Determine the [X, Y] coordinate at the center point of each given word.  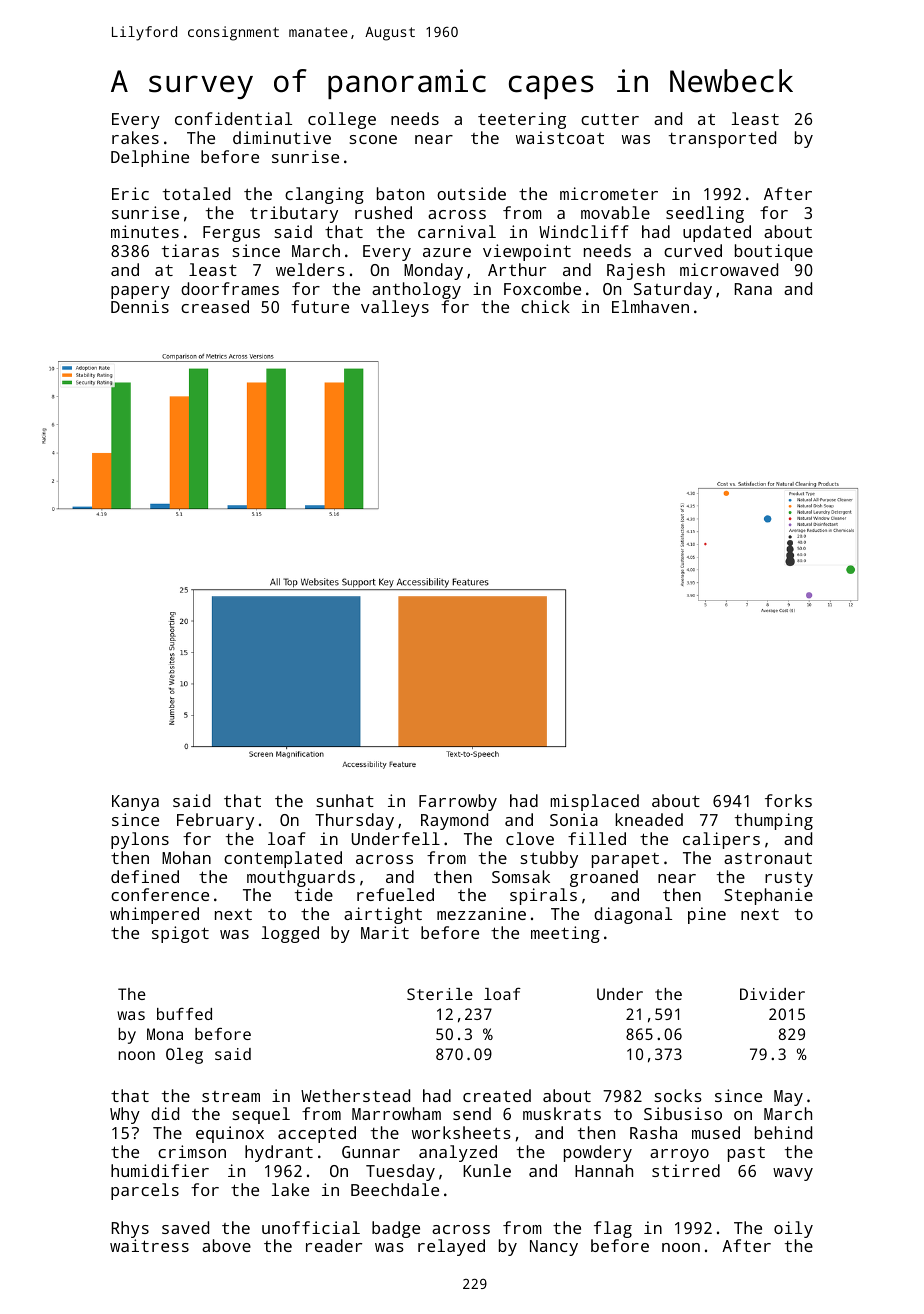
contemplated [283, 859]
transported [722, 139]
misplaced [594, 802]
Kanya [135, 803]
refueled [395, 894]
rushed [383, 212]
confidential [233, 118]
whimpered [154, 915]
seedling [705, 214]
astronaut [768, 858]
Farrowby [458, 802]
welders [310, 269]
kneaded [649, 819]
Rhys [130, 1229]
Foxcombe [542, 288]
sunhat [345, 800]
